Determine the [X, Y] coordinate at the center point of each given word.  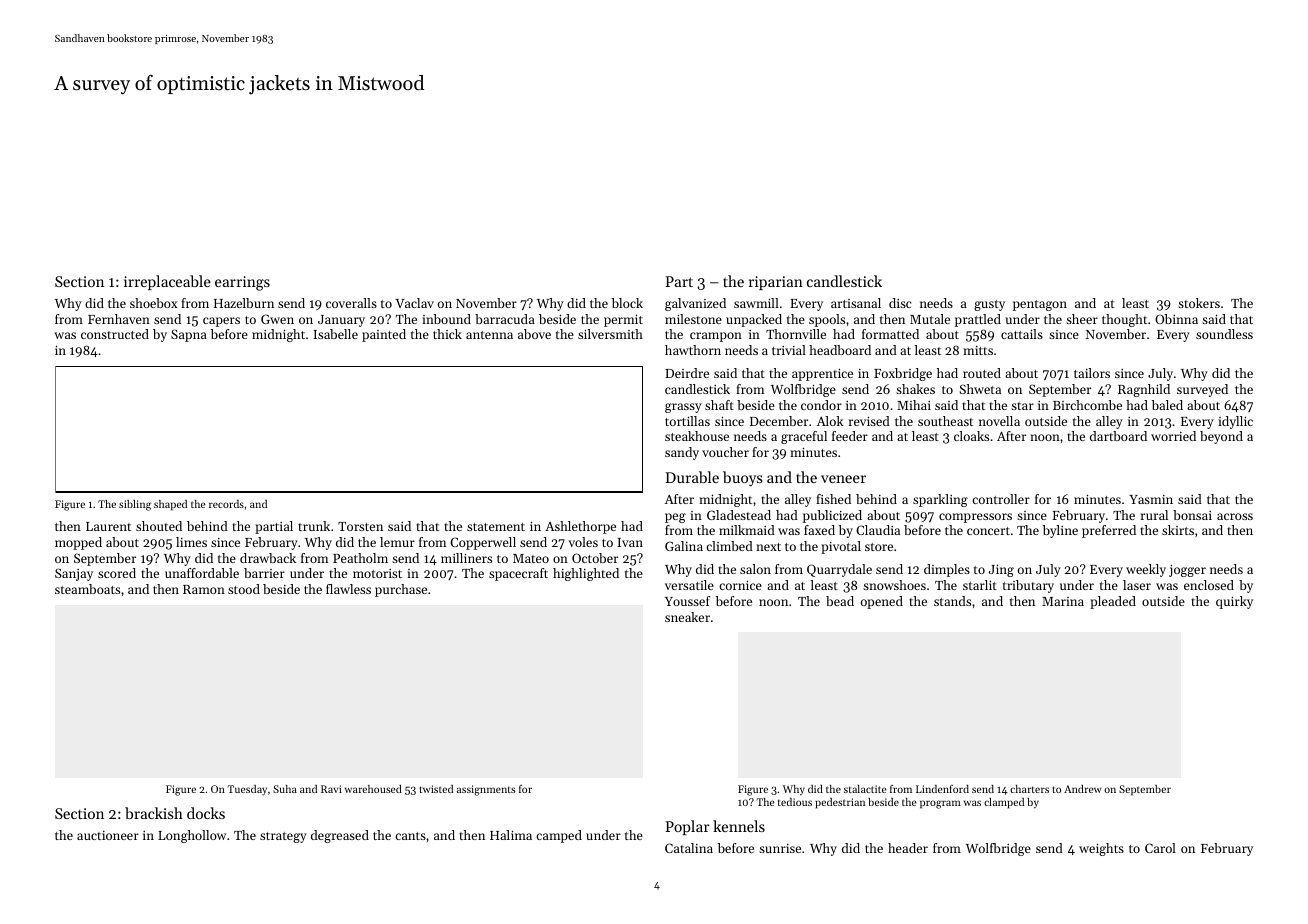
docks [206, 813]
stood [244, 589]
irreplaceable [167, 282]
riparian [776, 283]
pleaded [1113, 602]
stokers [1199, 303]
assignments [486, 790]
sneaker [687, 617]
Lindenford [942, 789]
